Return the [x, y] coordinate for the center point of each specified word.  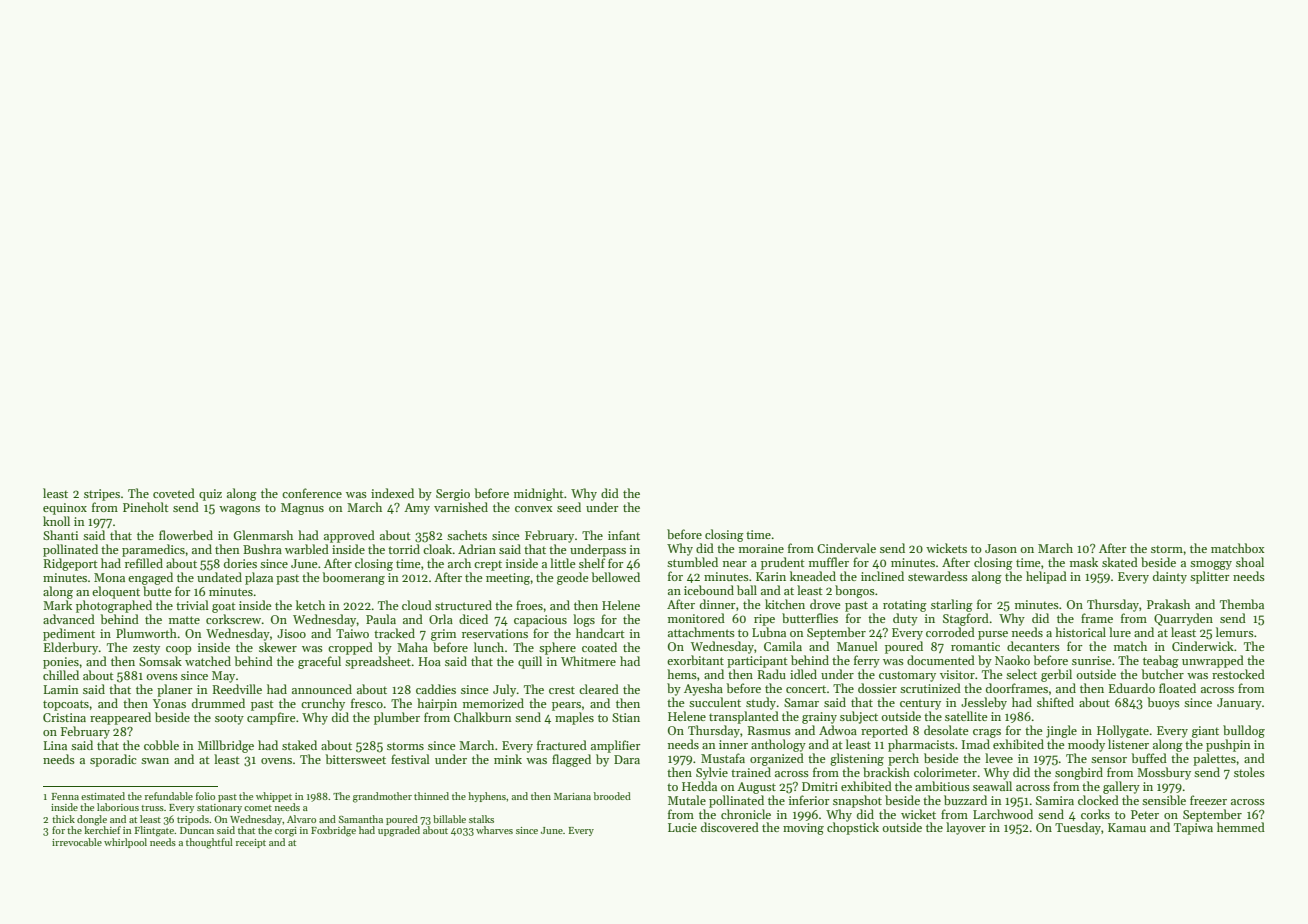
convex [533, 509]
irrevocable [77, 842]
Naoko [1012, 660]
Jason [1001, 548]
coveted [174, 493]
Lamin [61, 689]
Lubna [769, 632]
